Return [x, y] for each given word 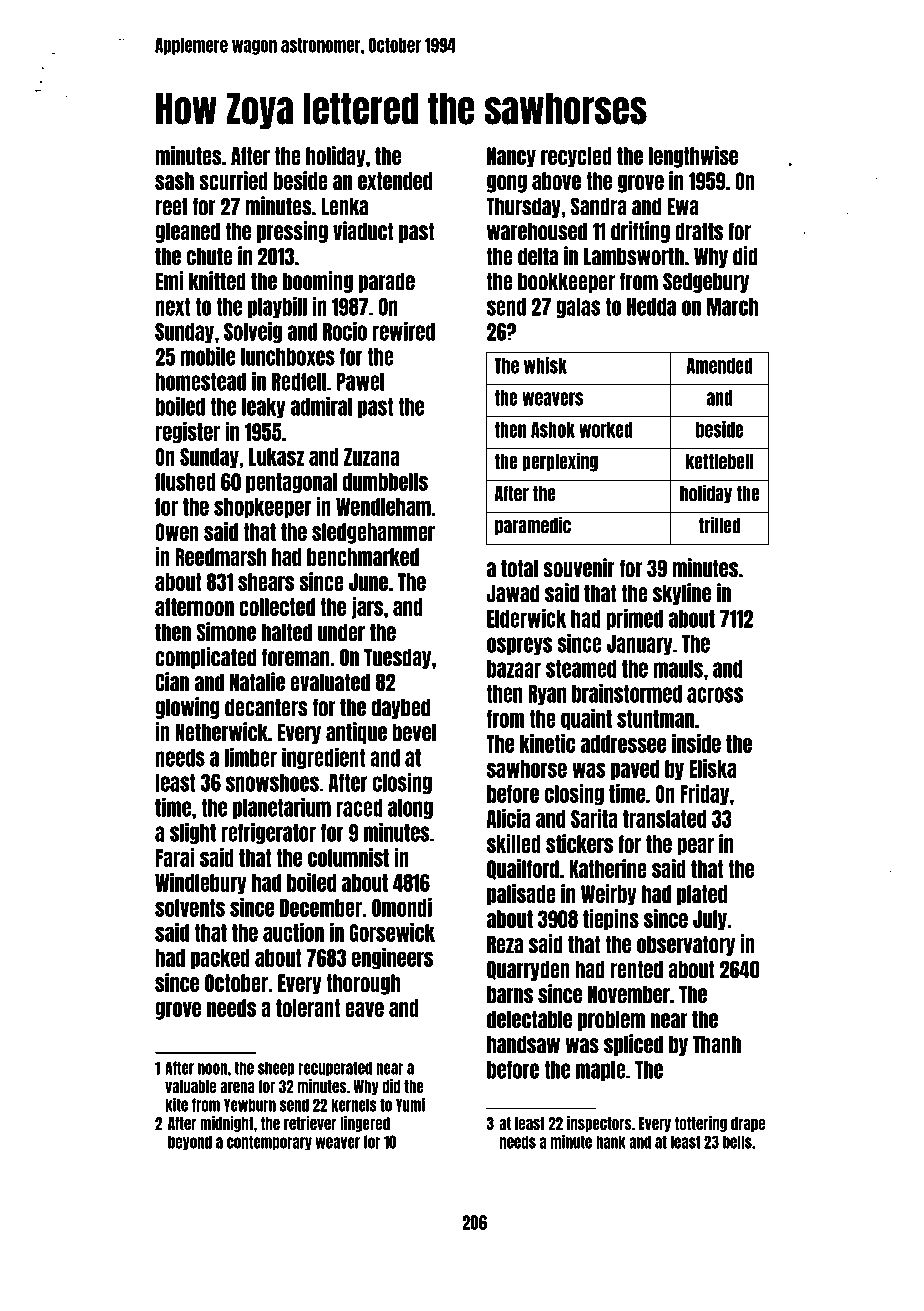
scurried [233, 180]
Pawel [360, 382]
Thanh [717, 1044]
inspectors [599, 1124]
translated [664, 819]
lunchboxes [288, 357]
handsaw [523, 1044]
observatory [686, 945]
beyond [190, 1143]
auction [293, 932]
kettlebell [719, 462]
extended [395, 181]
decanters [266, 707]
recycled [576, 157]
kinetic [547, 743]
